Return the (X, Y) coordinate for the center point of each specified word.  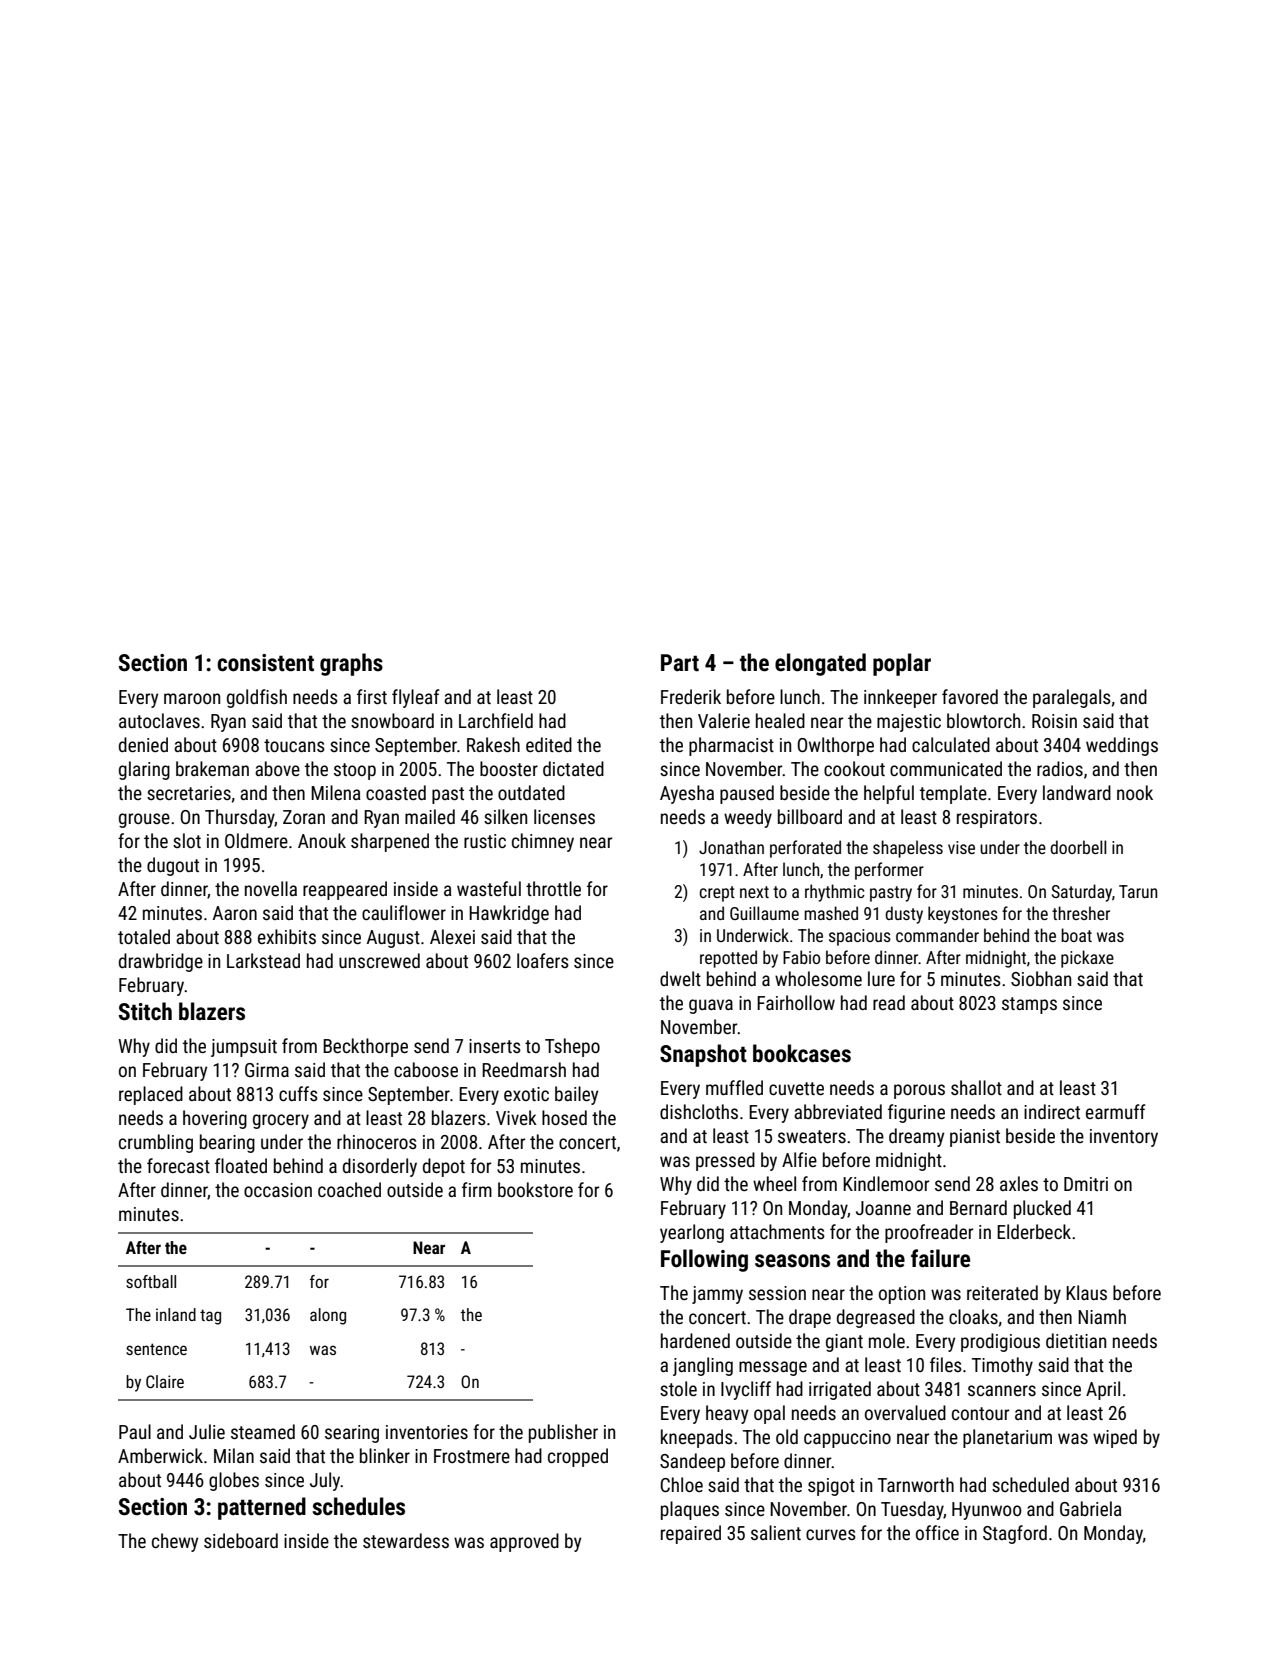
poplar (902, 664)
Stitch (145, 1011)
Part (680, 663)
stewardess (406, 1540)
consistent (265, 663)
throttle (553, 888)
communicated (946, 768)
